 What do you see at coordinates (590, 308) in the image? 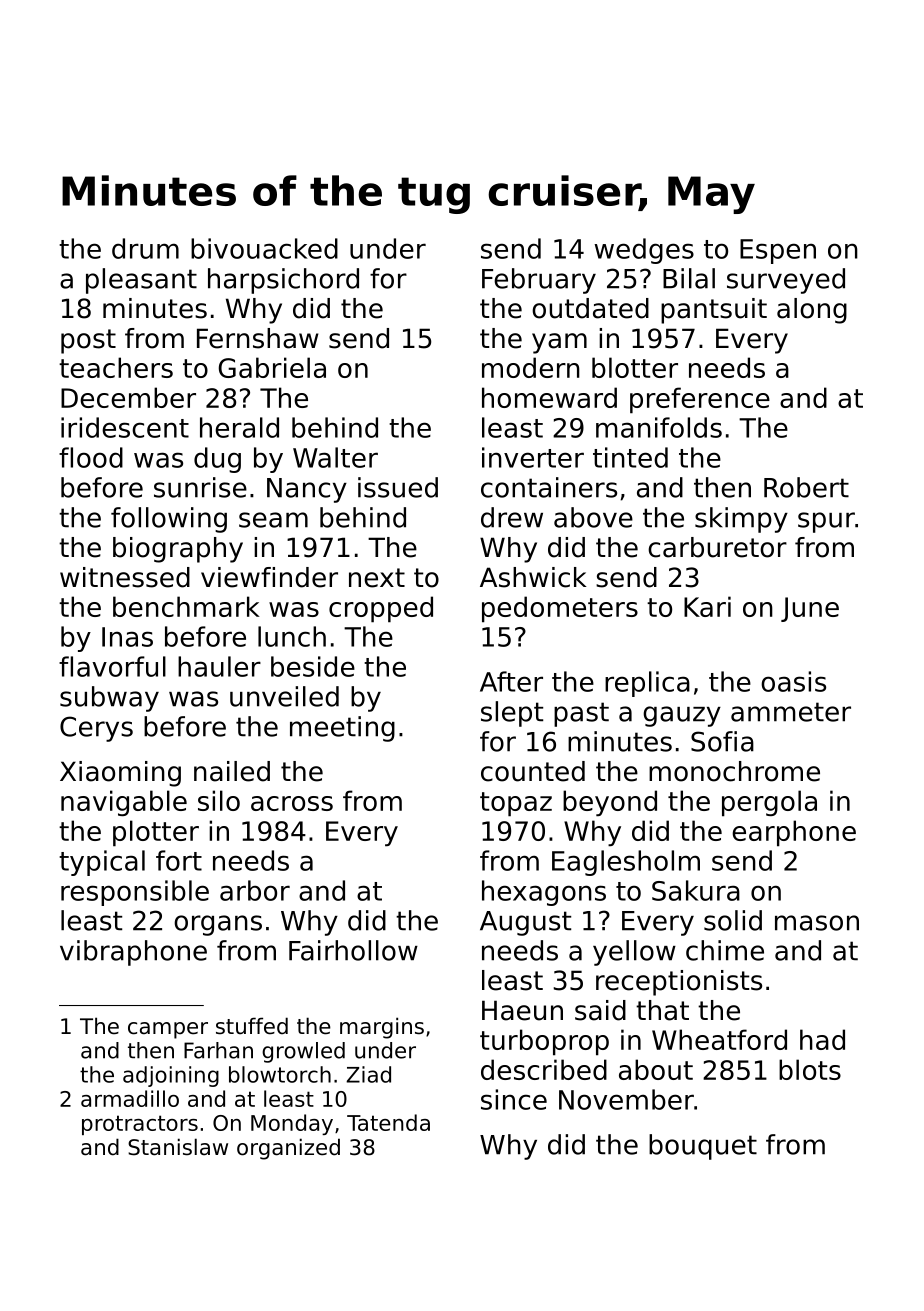
I see `outdated` at bounding box center [590, 308].
